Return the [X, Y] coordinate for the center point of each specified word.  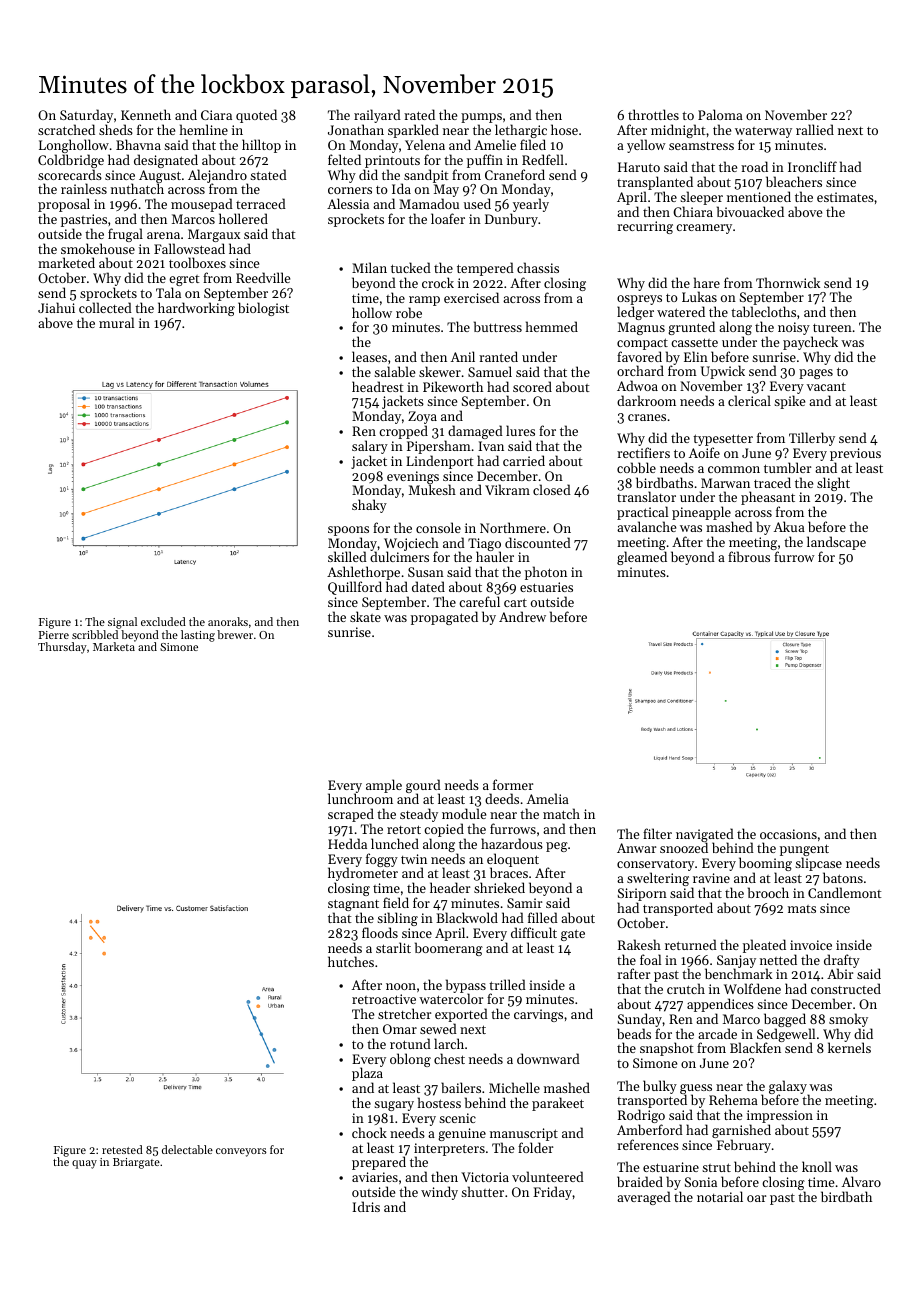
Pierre [54, 635]
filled [543, 917]
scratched [66, 129]
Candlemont [845, 892]
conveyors [241, 1152]
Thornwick [788, 282]
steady [419, 815]
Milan [369, 267]
